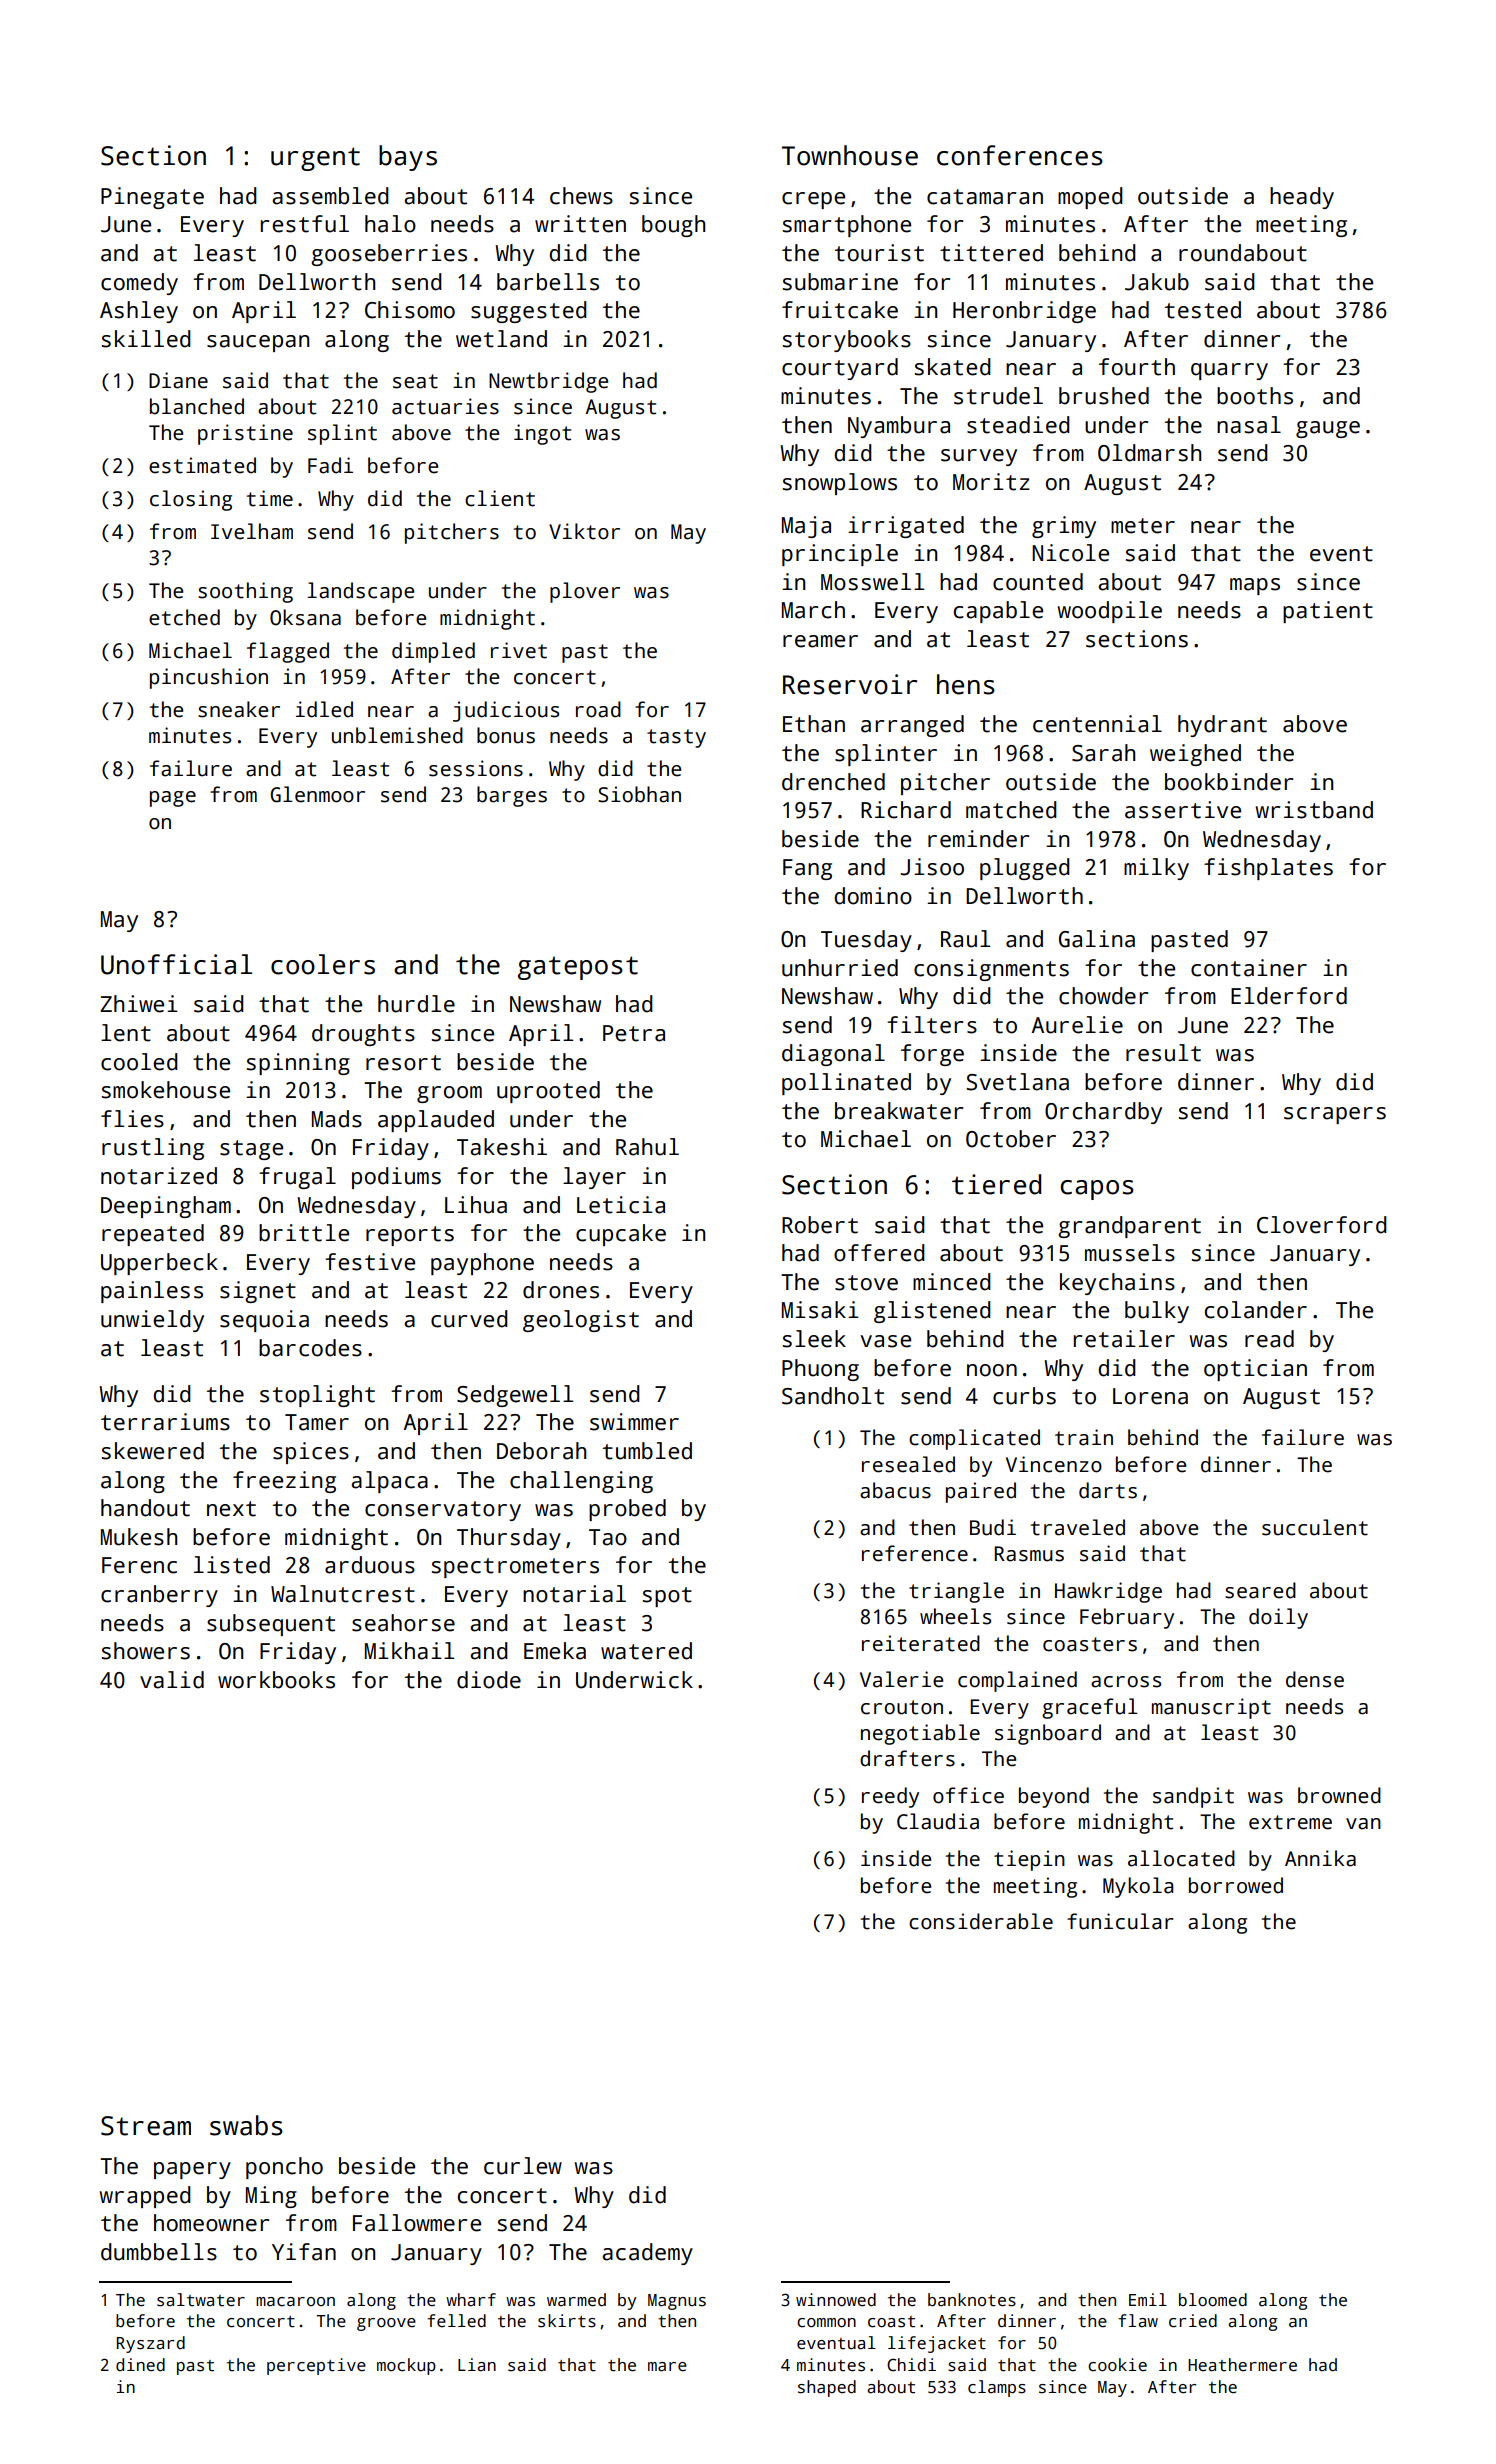  I want to click on dined, so click(140, 2365).
